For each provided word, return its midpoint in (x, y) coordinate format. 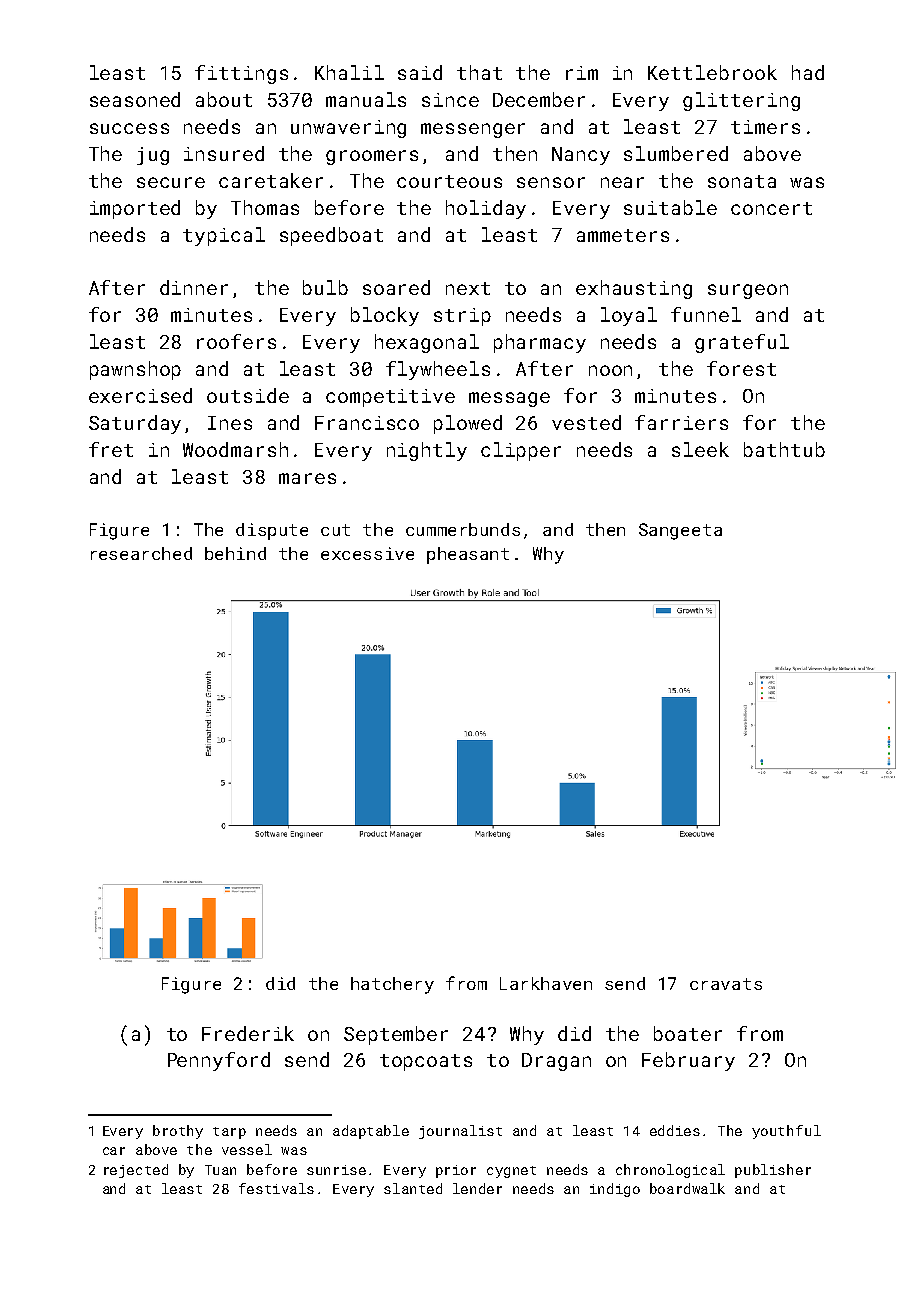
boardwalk (687, 1188)
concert (771, 208)
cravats (726, 984)
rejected (136, 1171)
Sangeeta (680, 531)
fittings (241, 74)
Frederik (248, 1033)
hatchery (392, 985)
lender (477, 1188)
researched (141, 553)
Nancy (581, 156)
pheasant (468, 555)
